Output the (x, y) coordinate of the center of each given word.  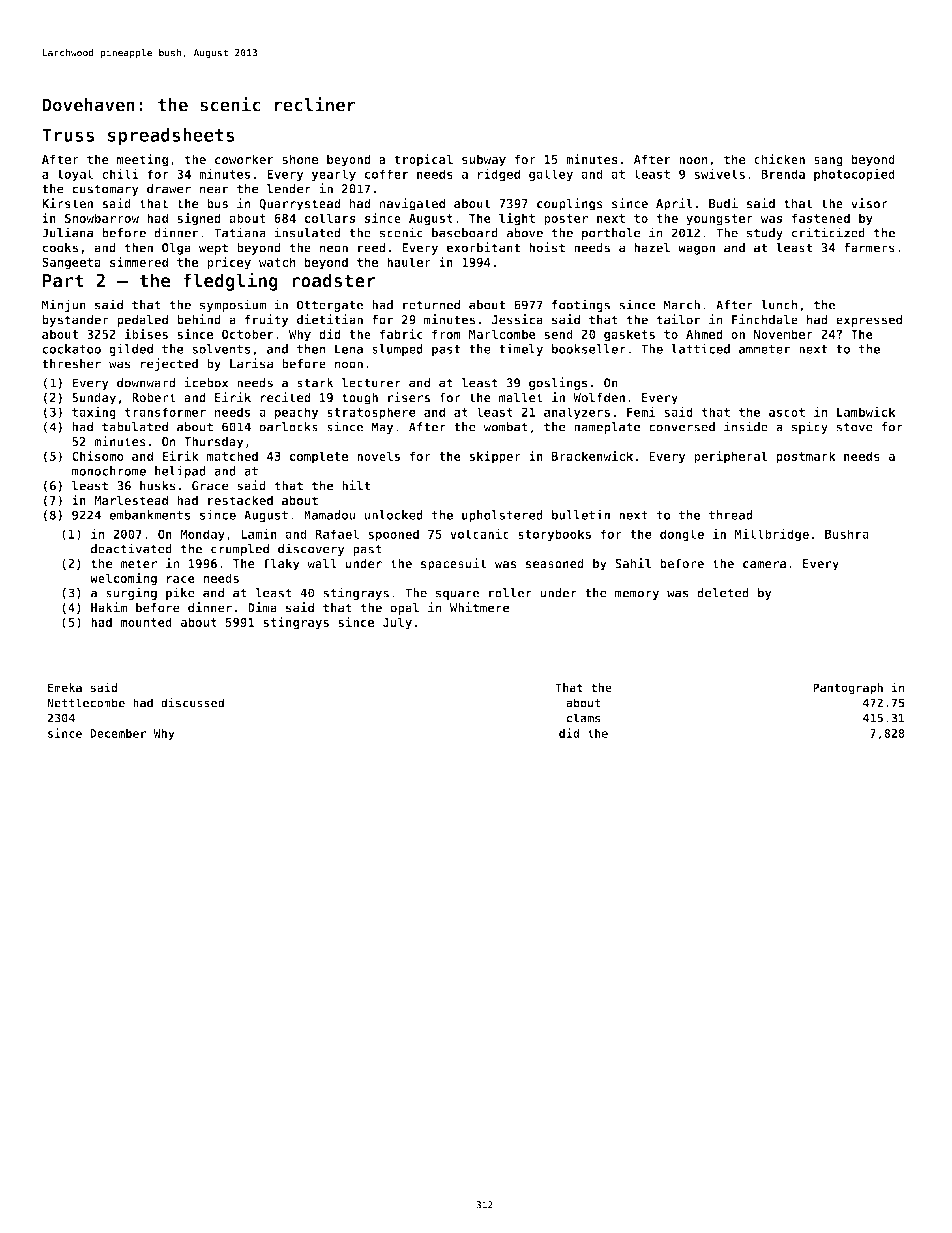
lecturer (371, 383)
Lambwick (866, 411)
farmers (869, 248)
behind (199, 319)
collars (330, 218)
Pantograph (848, 689)
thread (731, 515)
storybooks (554, 535)
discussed (192, 702)
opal (404, 609)
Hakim (109, 607)
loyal (75, 175)
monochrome (109, 471)
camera (764, 565)
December (118, 733)
